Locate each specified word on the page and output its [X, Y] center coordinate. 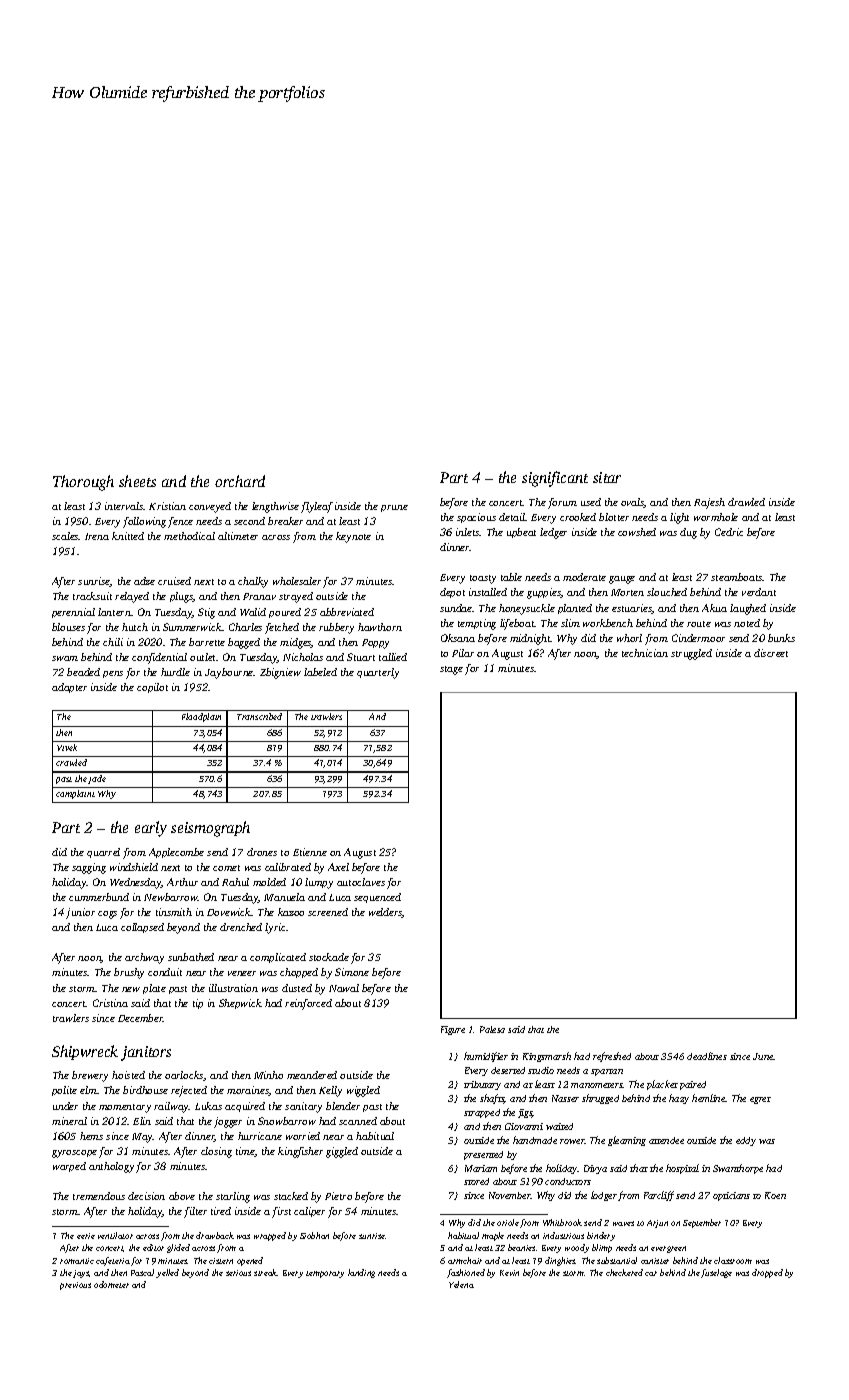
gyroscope [74, 1154]
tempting [477, 624]
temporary [325, 1274]
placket [662, 1085]
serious [238, 1273]
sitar [607, 477]
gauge [622, 580]
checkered [624, 1272]
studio [541, 1070]
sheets [137, 481]
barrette [207, 642]
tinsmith [174, 912]
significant [555, 479]
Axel [338, 867]
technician [645, 653]
